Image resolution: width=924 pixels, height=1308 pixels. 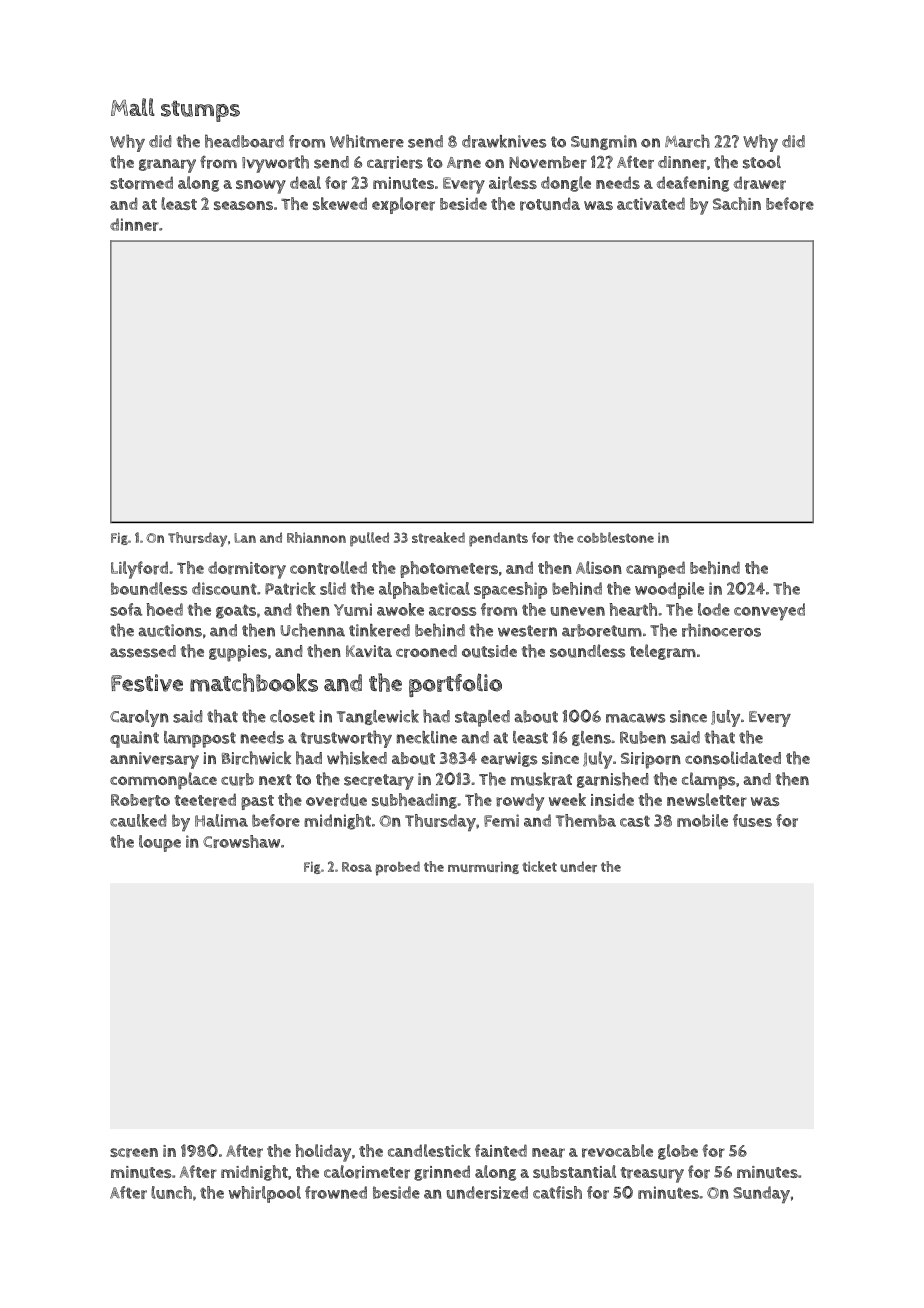 What do you see at coordinates (244, 141) in the image?
I see `headboard` at bounding box center [244, 141].
